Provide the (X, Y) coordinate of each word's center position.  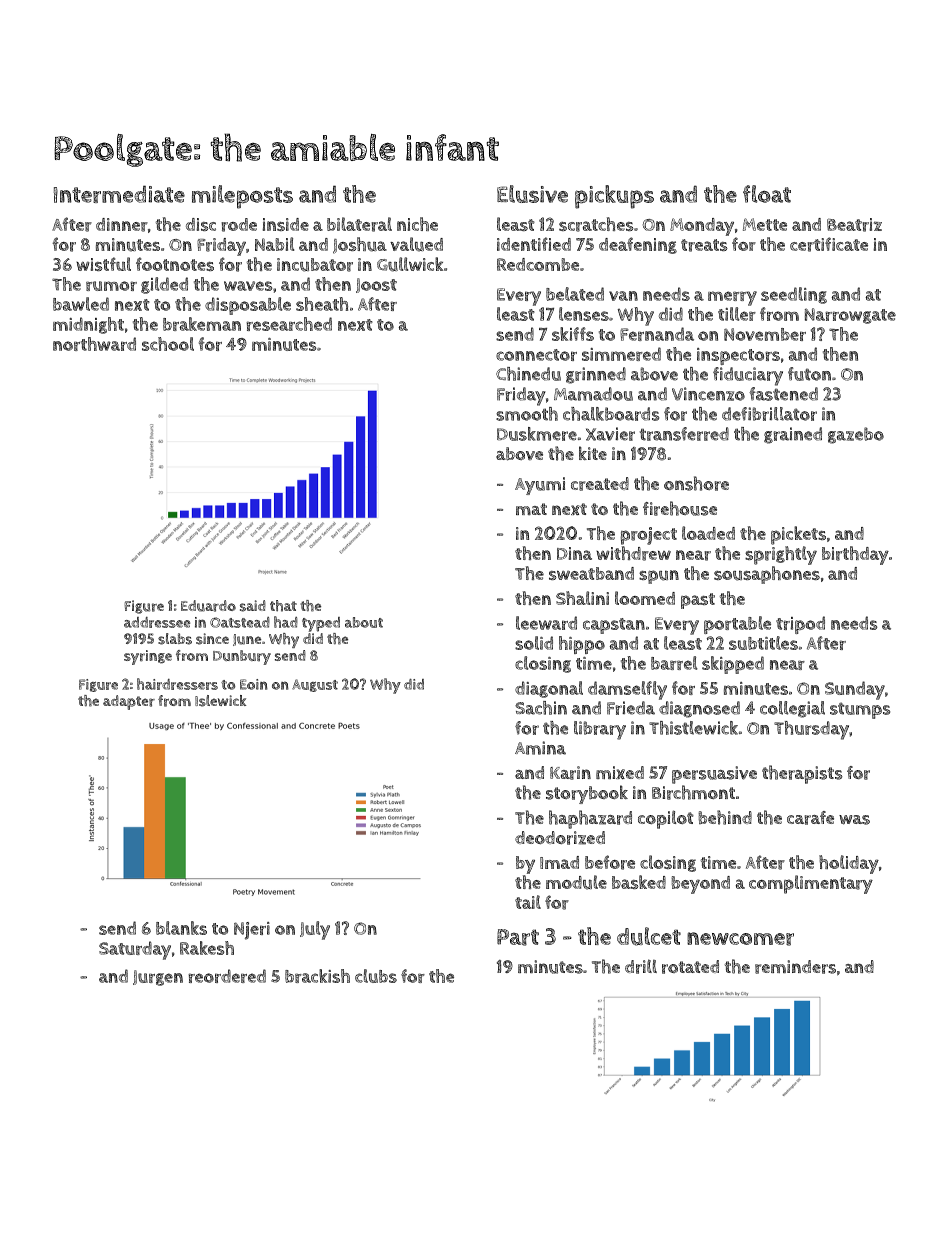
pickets (798, 535)
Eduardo (208, 606)
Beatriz (854, 225)
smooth (527, 414)
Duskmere (537, 434)
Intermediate (119, 194)
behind (725, 817)
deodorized (560, 838)
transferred (684, 434)
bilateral (359, 224)
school (168, 344)
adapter (129, 702)
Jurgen (158, 978)
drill (641, 966)
